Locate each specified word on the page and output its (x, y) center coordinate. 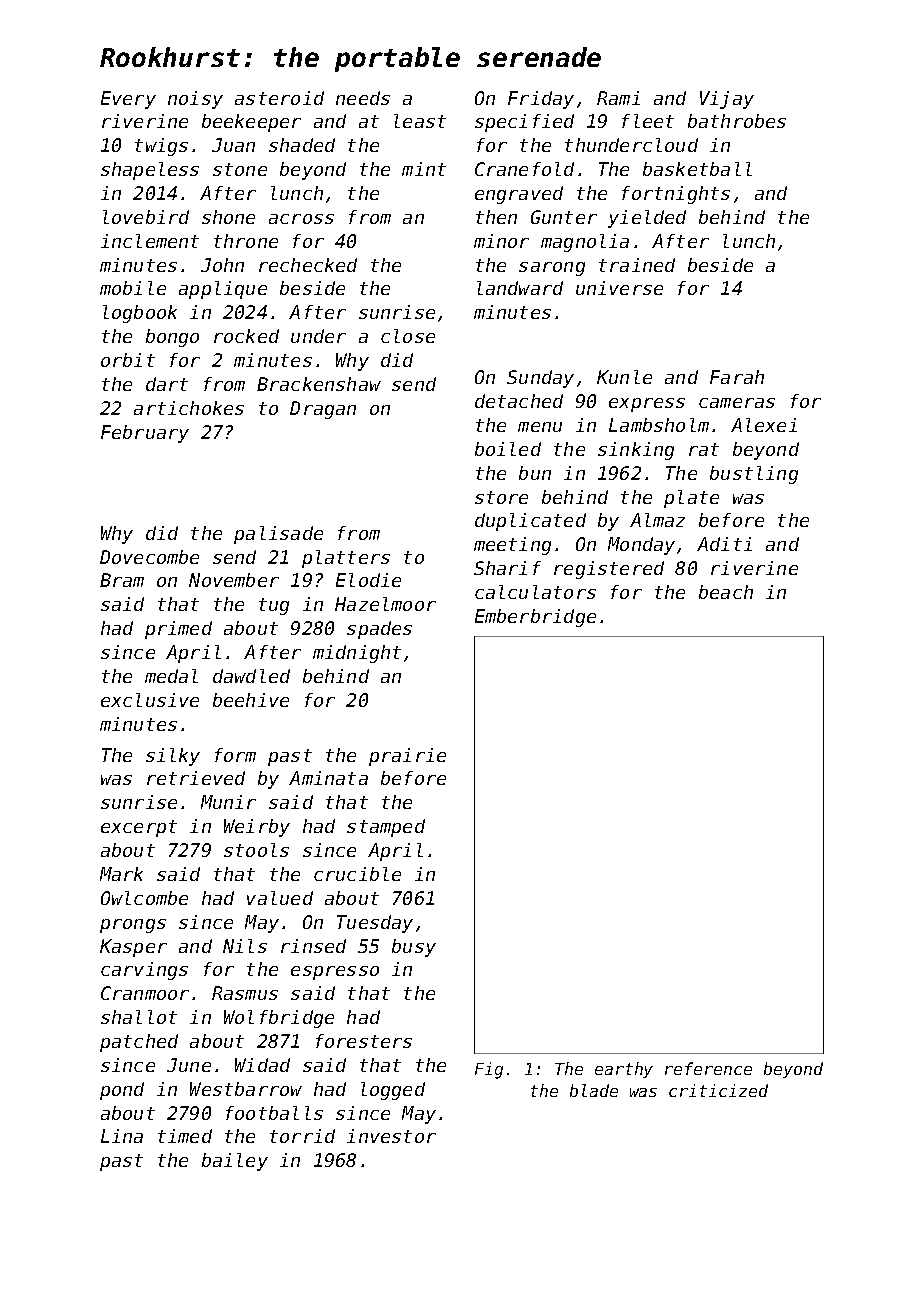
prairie (407, 757)
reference (708, 1068)
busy (414, 948)
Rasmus (245, 993)
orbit (128, 360)
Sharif (507, 568)
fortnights (676, 195)
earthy (624, 1070)
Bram (122, 580)
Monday (641, 546)
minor (501, 241)
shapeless (150, 171)
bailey (235, 1162)
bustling (754, 475)
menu (540, 427)
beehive (251, 700)
